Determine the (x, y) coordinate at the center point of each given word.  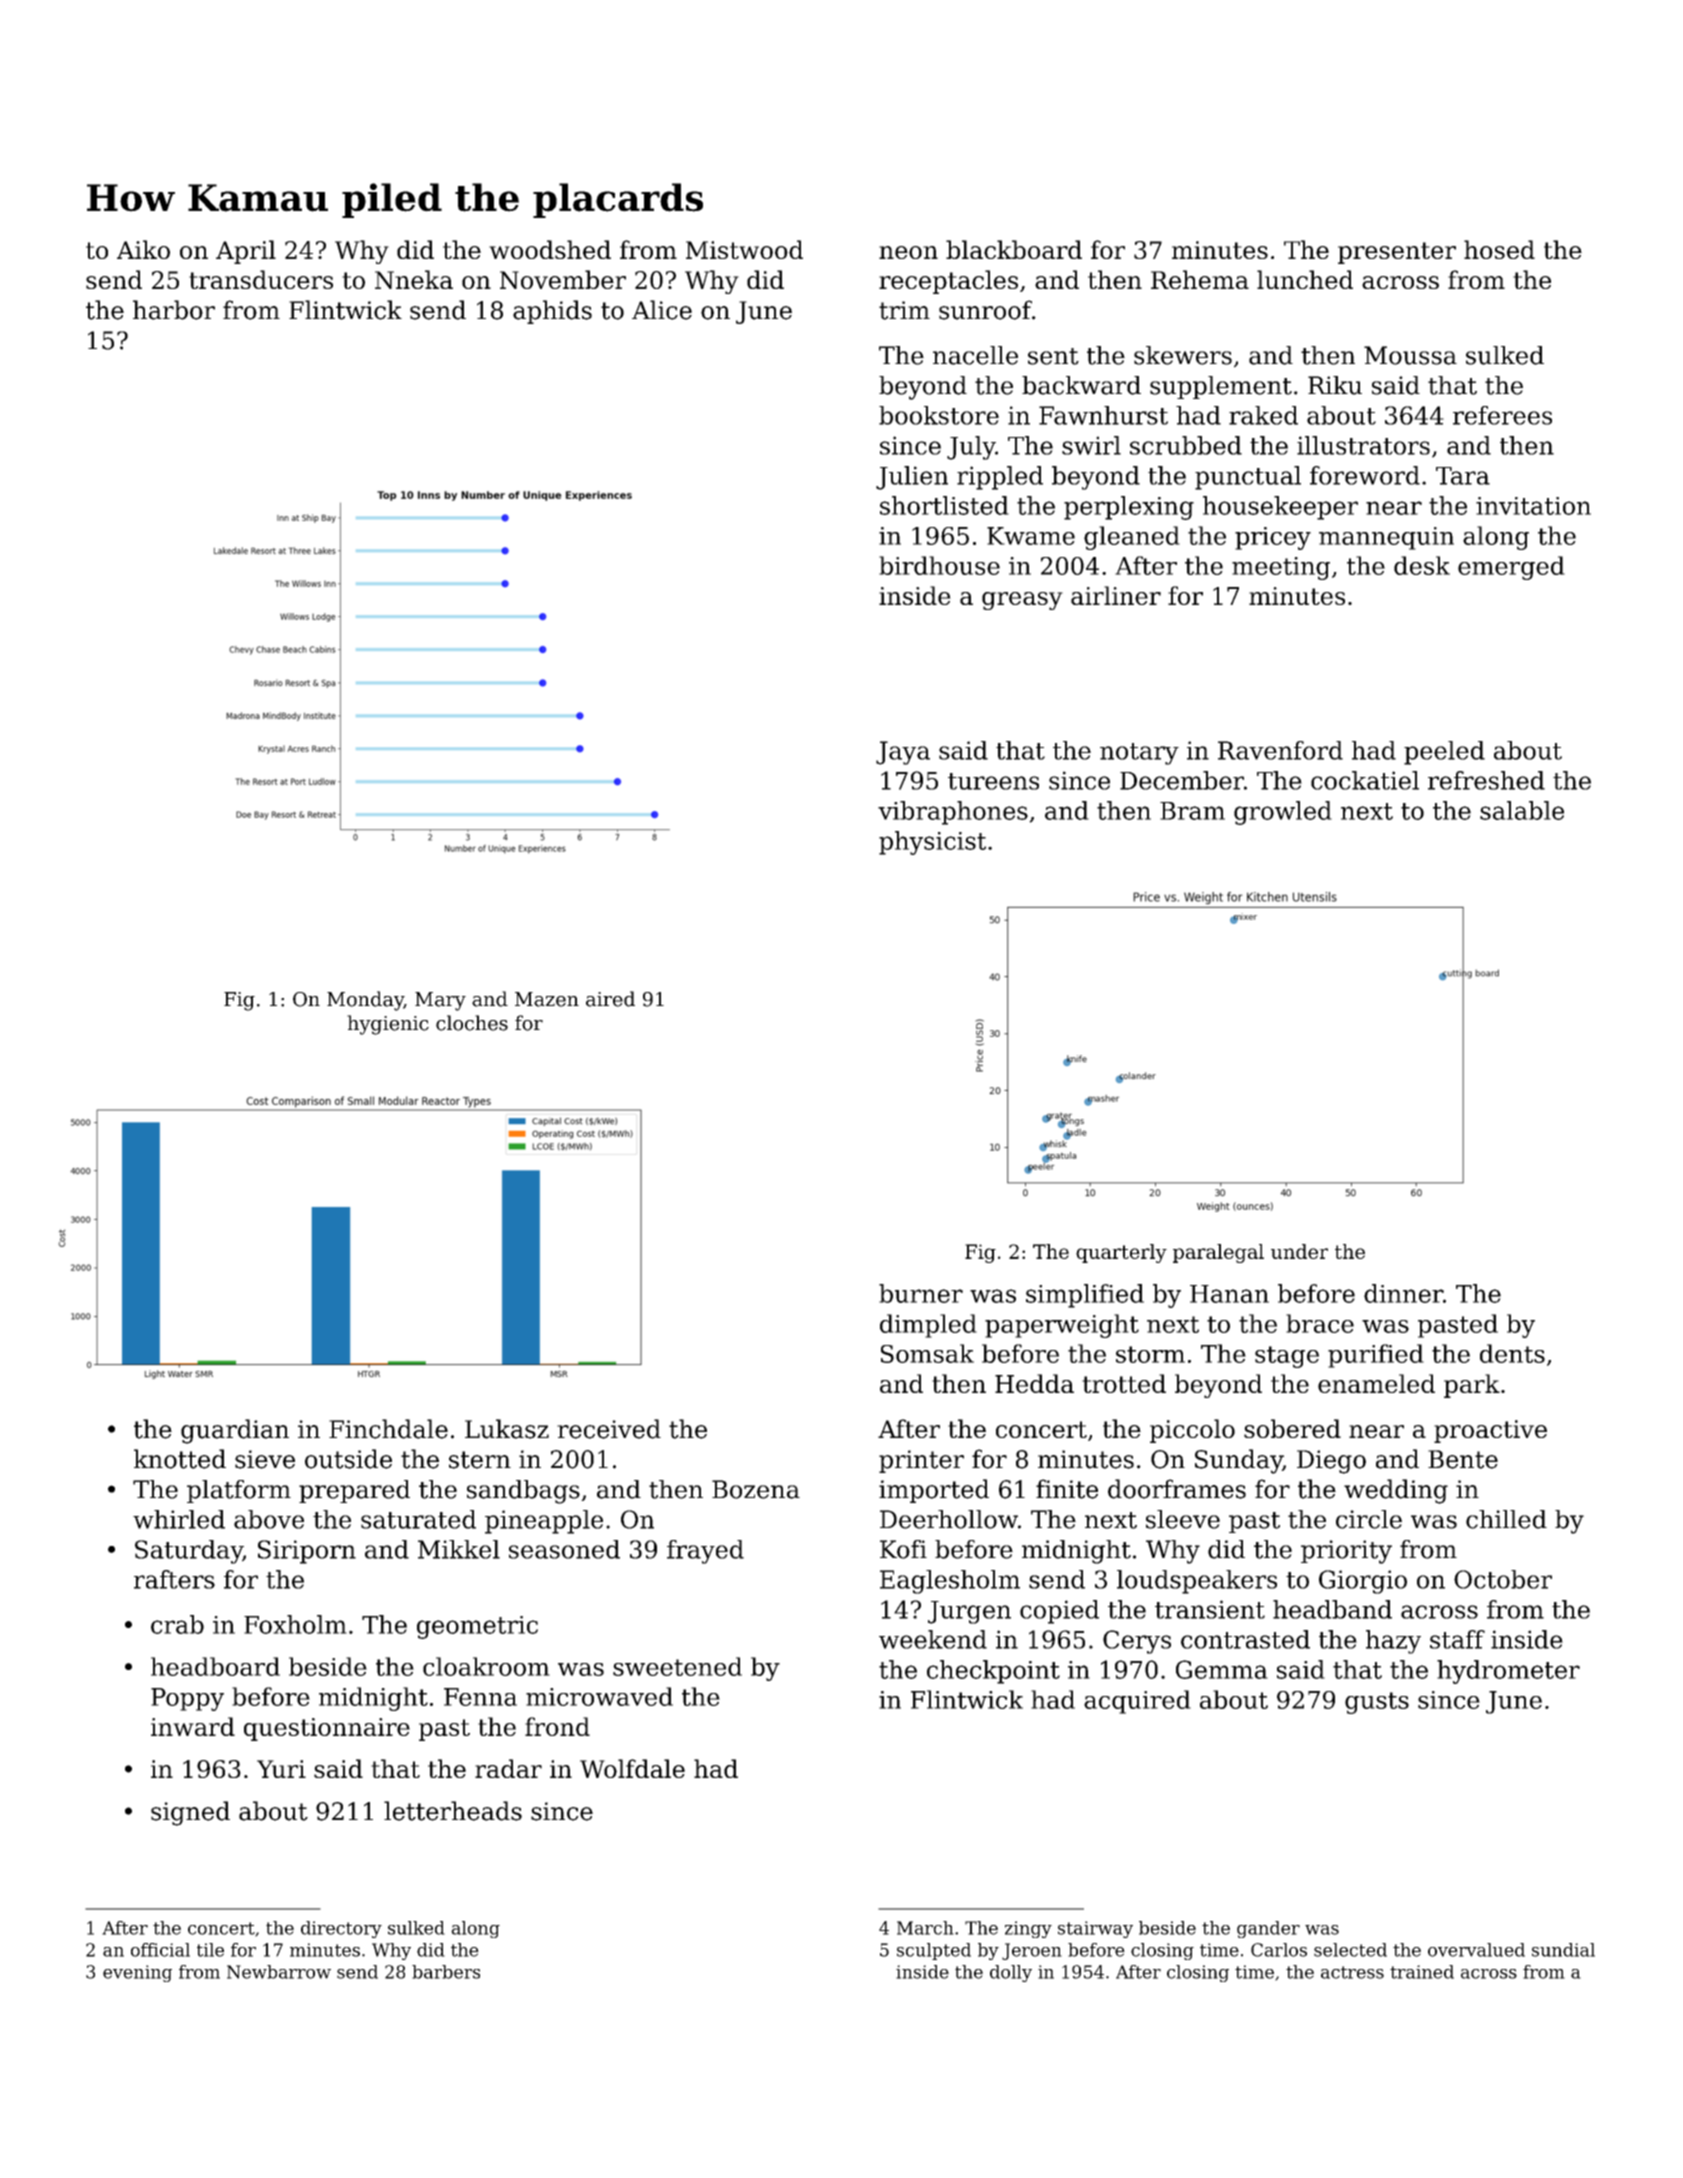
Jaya (903, 753)
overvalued (1476, 1950)
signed (190, 1813)
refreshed (1486, 780)
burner (921, 1293)
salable (1522, 810)
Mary (440, 1001)
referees (1502, 415)
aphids (552, 312)
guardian (235, 1431)
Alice (662, 310)
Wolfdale (632, 1768)
